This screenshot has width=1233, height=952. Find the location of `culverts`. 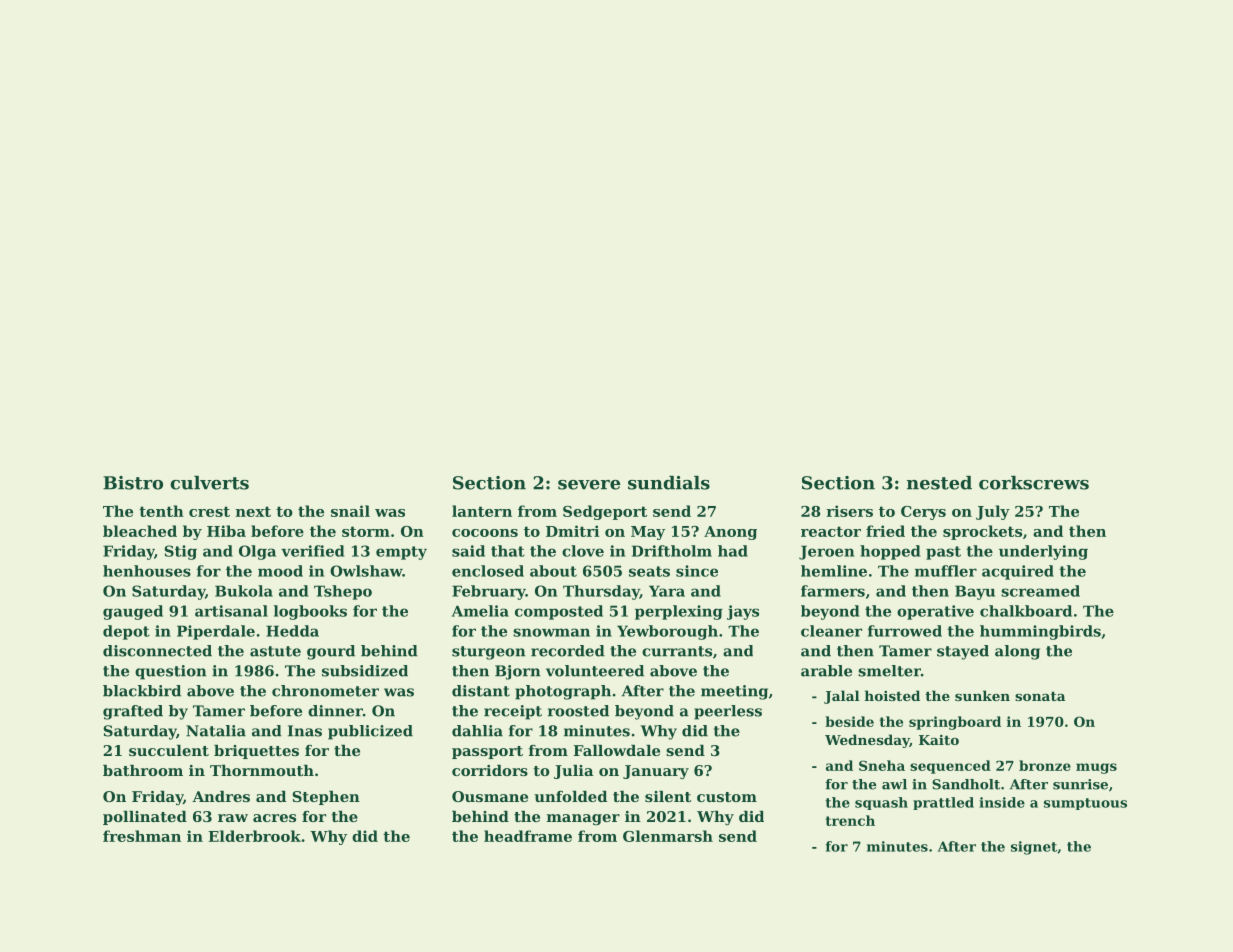

culverts is located at coordinates (210, 483).
